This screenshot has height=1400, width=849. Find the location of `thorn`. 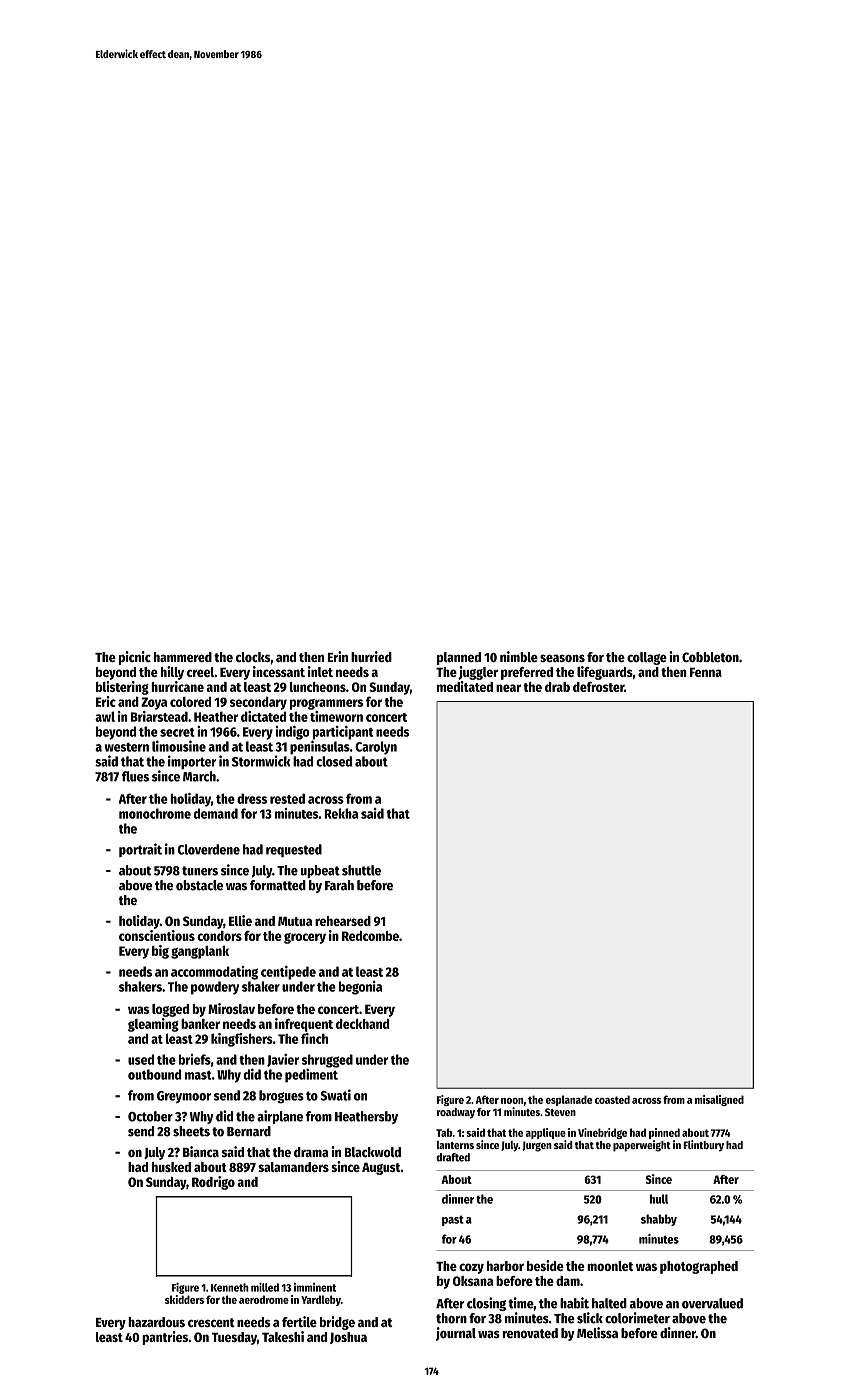

thorn is located at coordinates (451, 1318).
